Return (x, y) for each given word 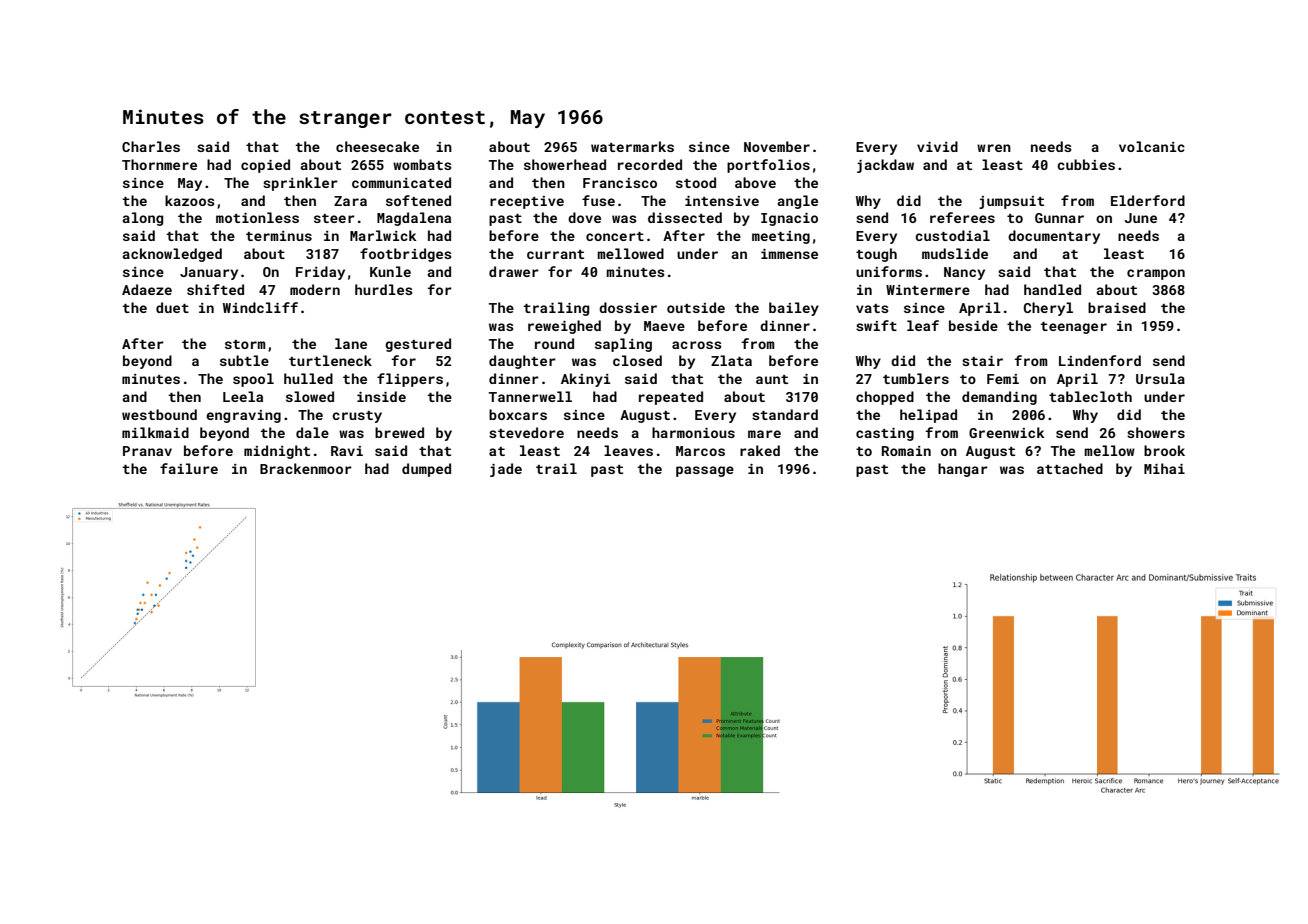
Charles (151, 146)
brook (1164, 450)
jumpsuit (1011, 202)
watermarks (632, 146)
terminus (279, 236)
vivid (937, 146)
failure (189, 468)
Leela (243, 396)
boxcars (518, 414)
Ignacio (789, 219)
